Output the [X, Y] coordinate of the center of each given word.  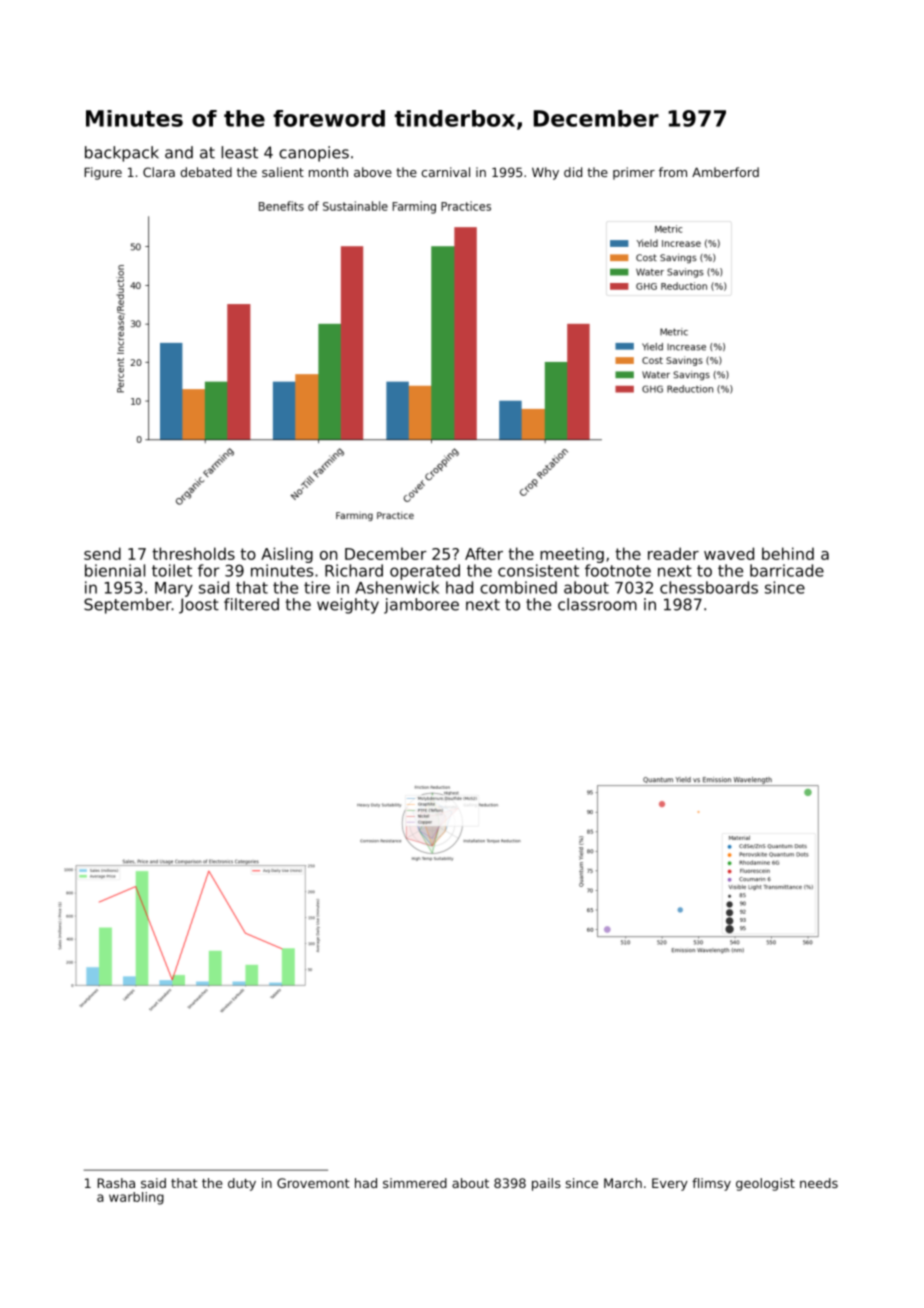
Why [545, 173]
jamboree [421, 606]
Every [670, 1184]
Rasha [116, 1183]
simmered [415, 1183]
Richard [354, 570]
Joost [199, 606]
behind [788, 553]
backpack [122, 154]
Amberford [725, 172]
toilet [172, 570]
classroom [597, 604]
